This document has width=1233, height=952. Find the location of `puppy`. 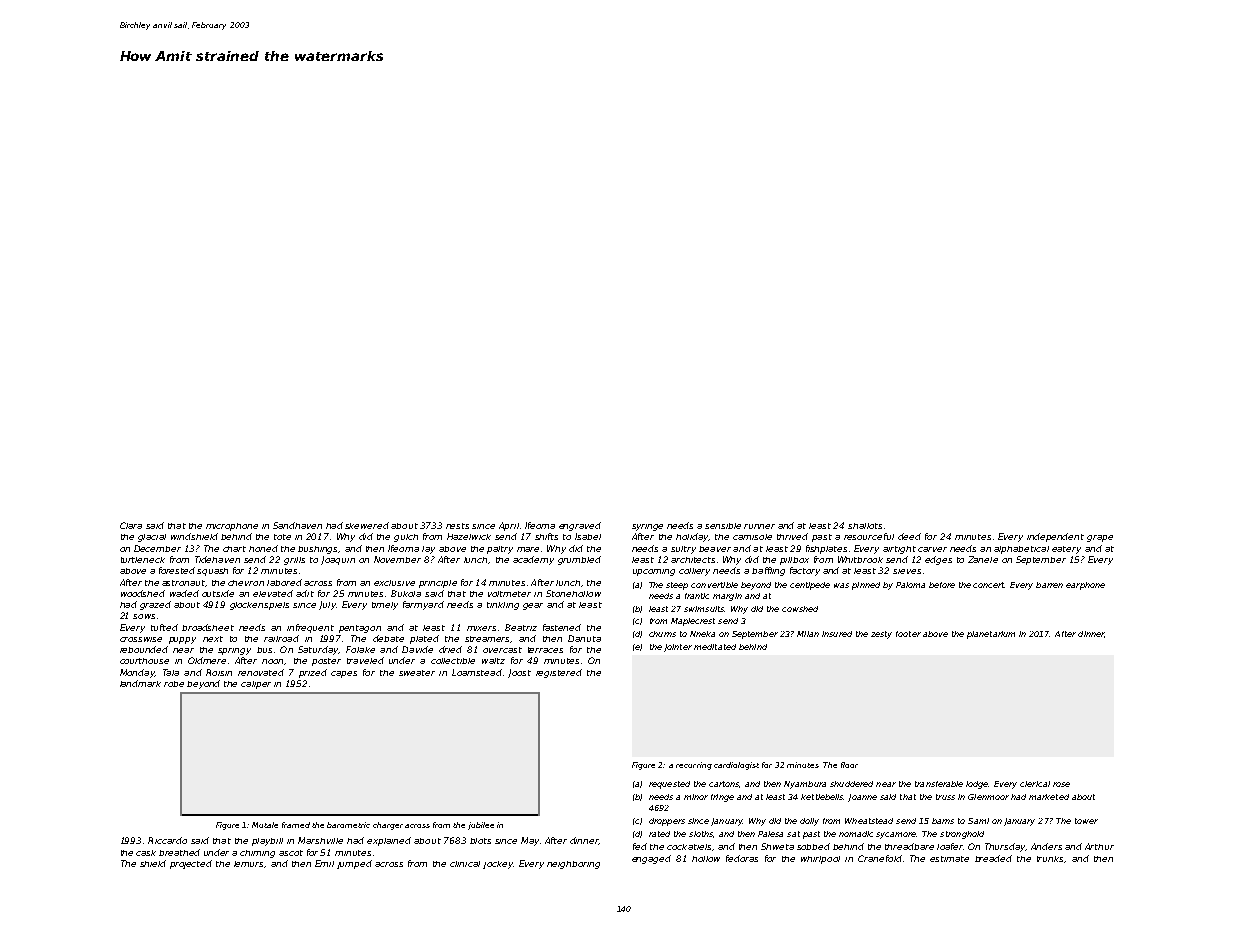

puppy is located at coordinates (182, 640).
